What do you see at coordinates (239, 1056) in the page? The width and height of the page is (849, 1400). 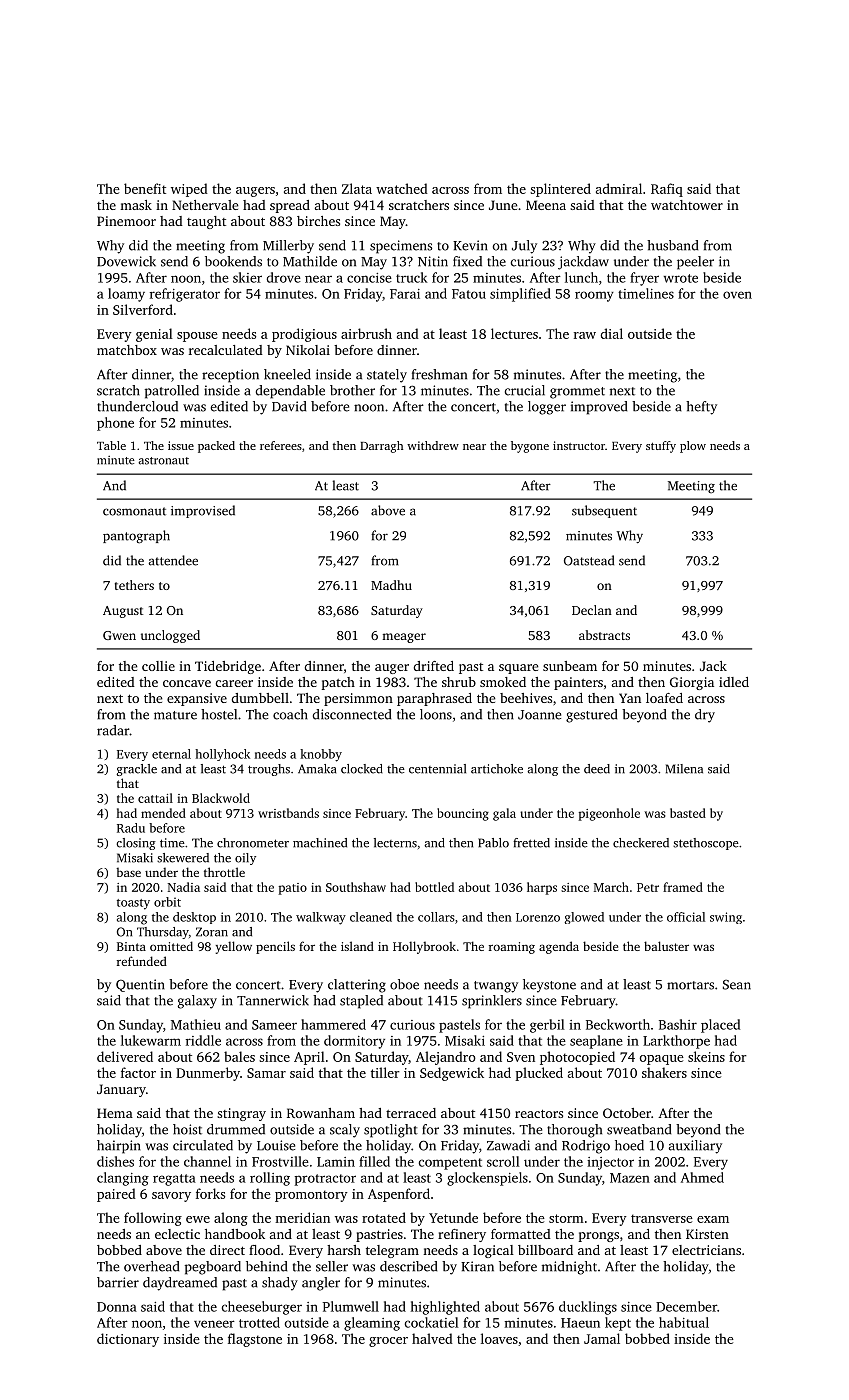 I see `bales` at bounding box center [239, 1056].
